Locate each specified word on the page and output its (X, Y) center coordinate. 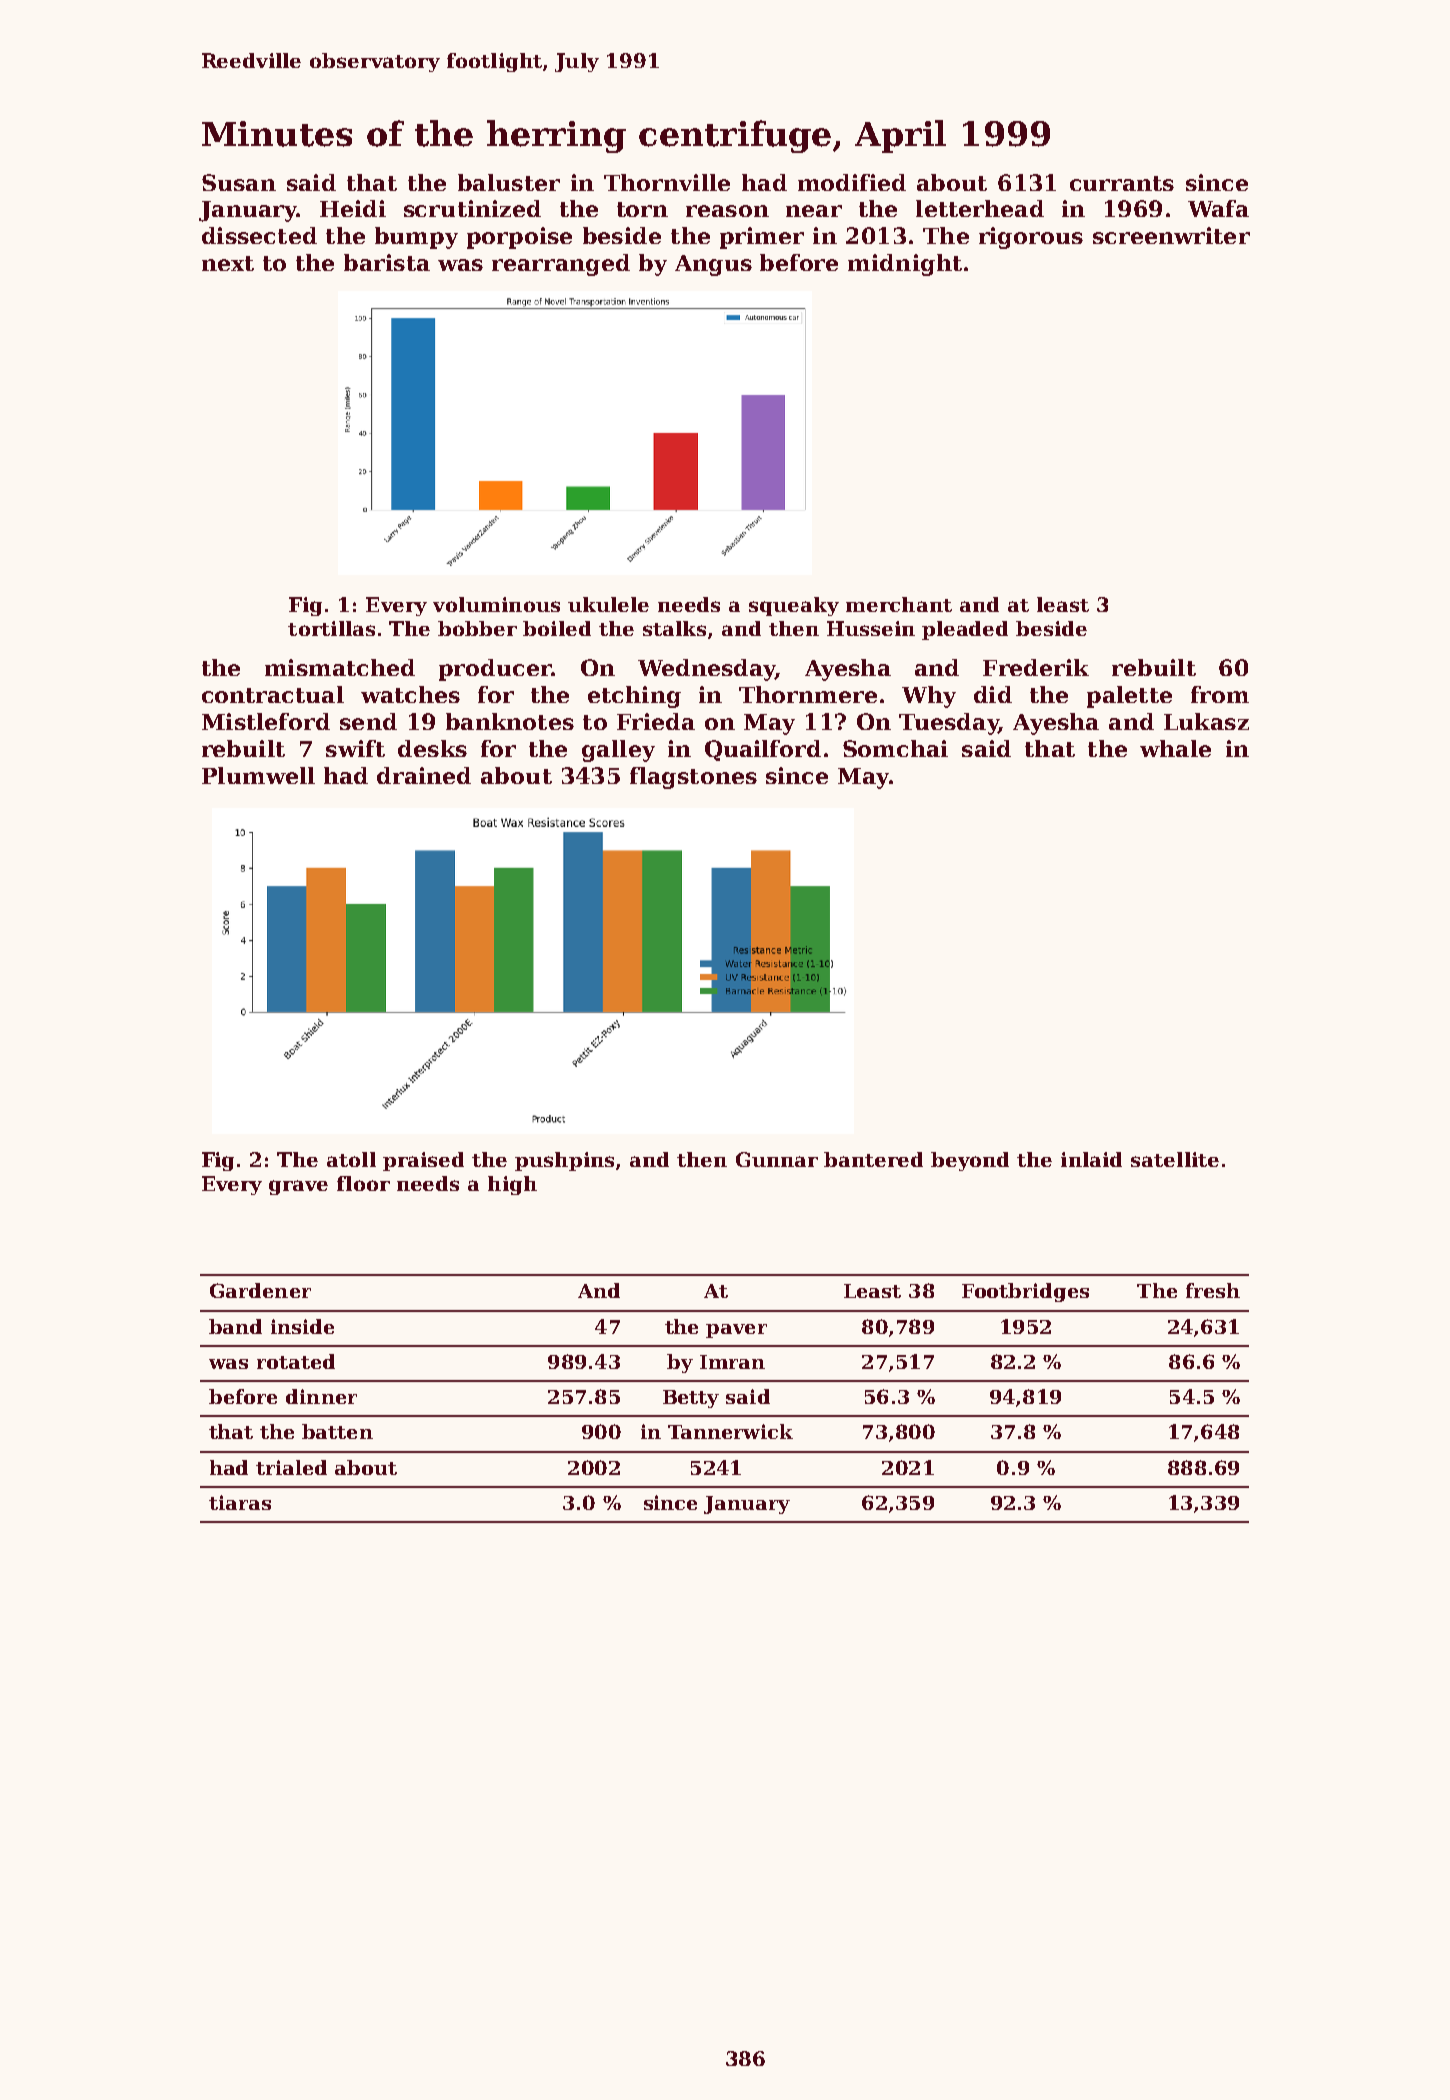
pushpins (564, 1161)
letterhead (980, 208)
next (228, 263)
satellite (1175, 1159)
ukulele (608, 604)
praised (423, 1161)
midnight (905, 265)
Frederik (1036, 667)
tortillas (331, 628)
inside (302, 1326)
